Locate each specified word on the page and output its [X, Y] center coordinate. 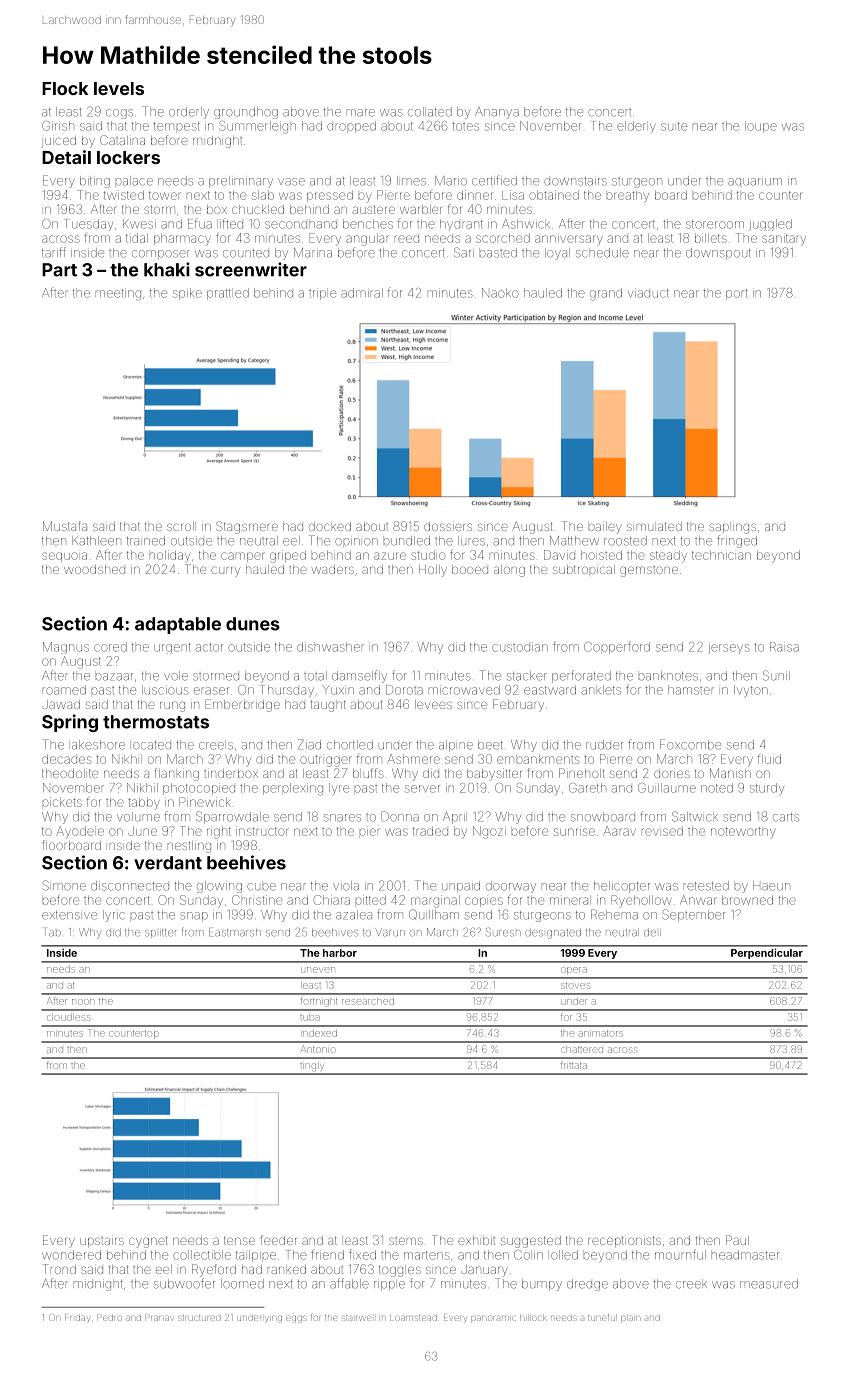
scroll [180, 526]
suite [674, 126]
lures [471, 541]
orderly [189, 113]
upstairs [102, 1242]
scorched [503, 238]
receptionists [624, 1241]
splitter [160, 933]
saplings [732, 528]
